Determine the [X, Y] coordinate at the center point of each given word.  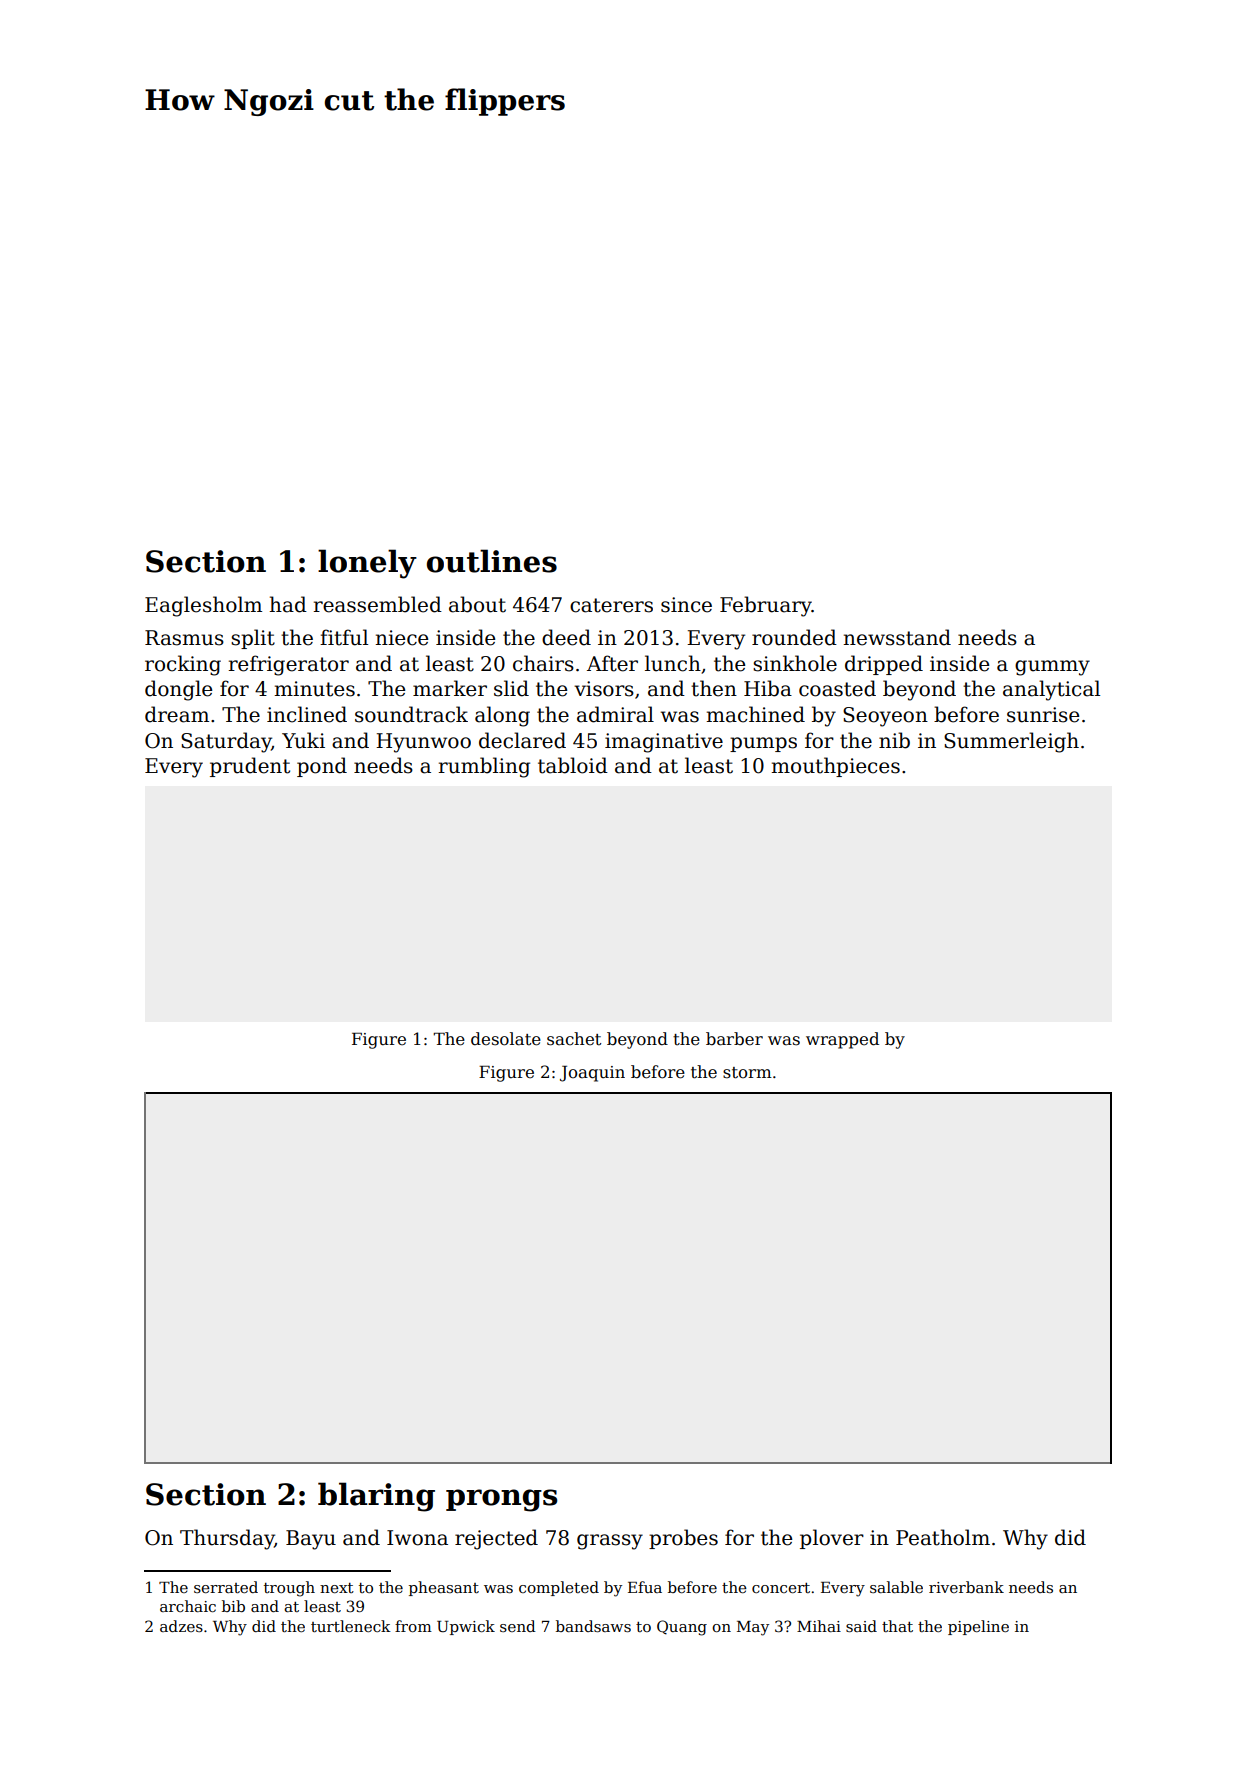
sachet [574, 1039]
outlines [492, 561]
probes [683, 1539]
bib [233, 1606]
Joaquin [592, 1074]
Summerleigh [1011, 742]
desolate [506, 1039]
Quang [682, 1628]
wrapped [842, 1040]
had [288, 604]
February [766, 606]
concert [781, 1588]
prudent [250, 767]
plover [832, 1539]
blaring [376, 1497]
